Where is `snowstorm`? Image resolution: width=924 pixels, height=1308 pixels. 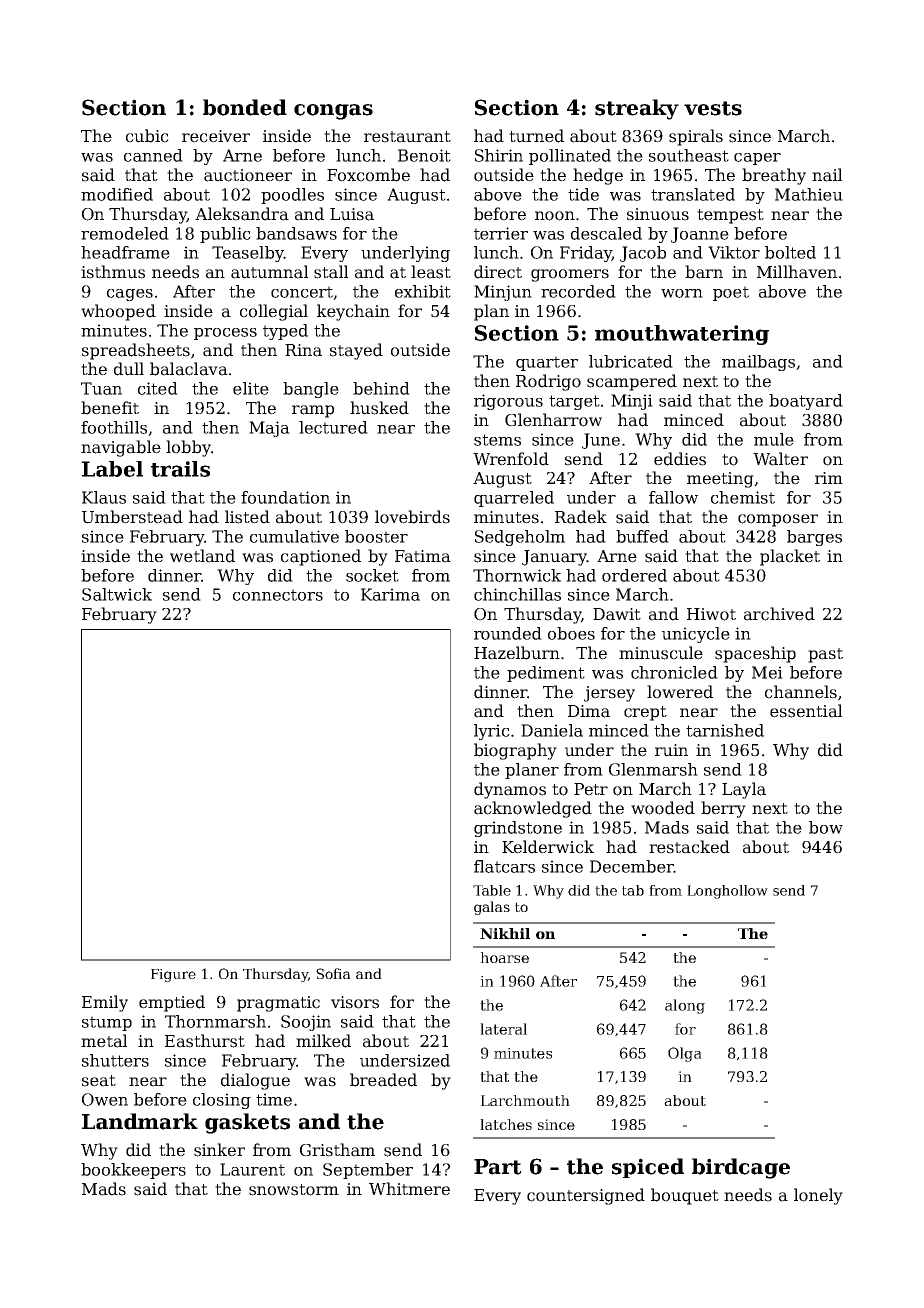 snowstorm is located at coordinates (294, 1190).
